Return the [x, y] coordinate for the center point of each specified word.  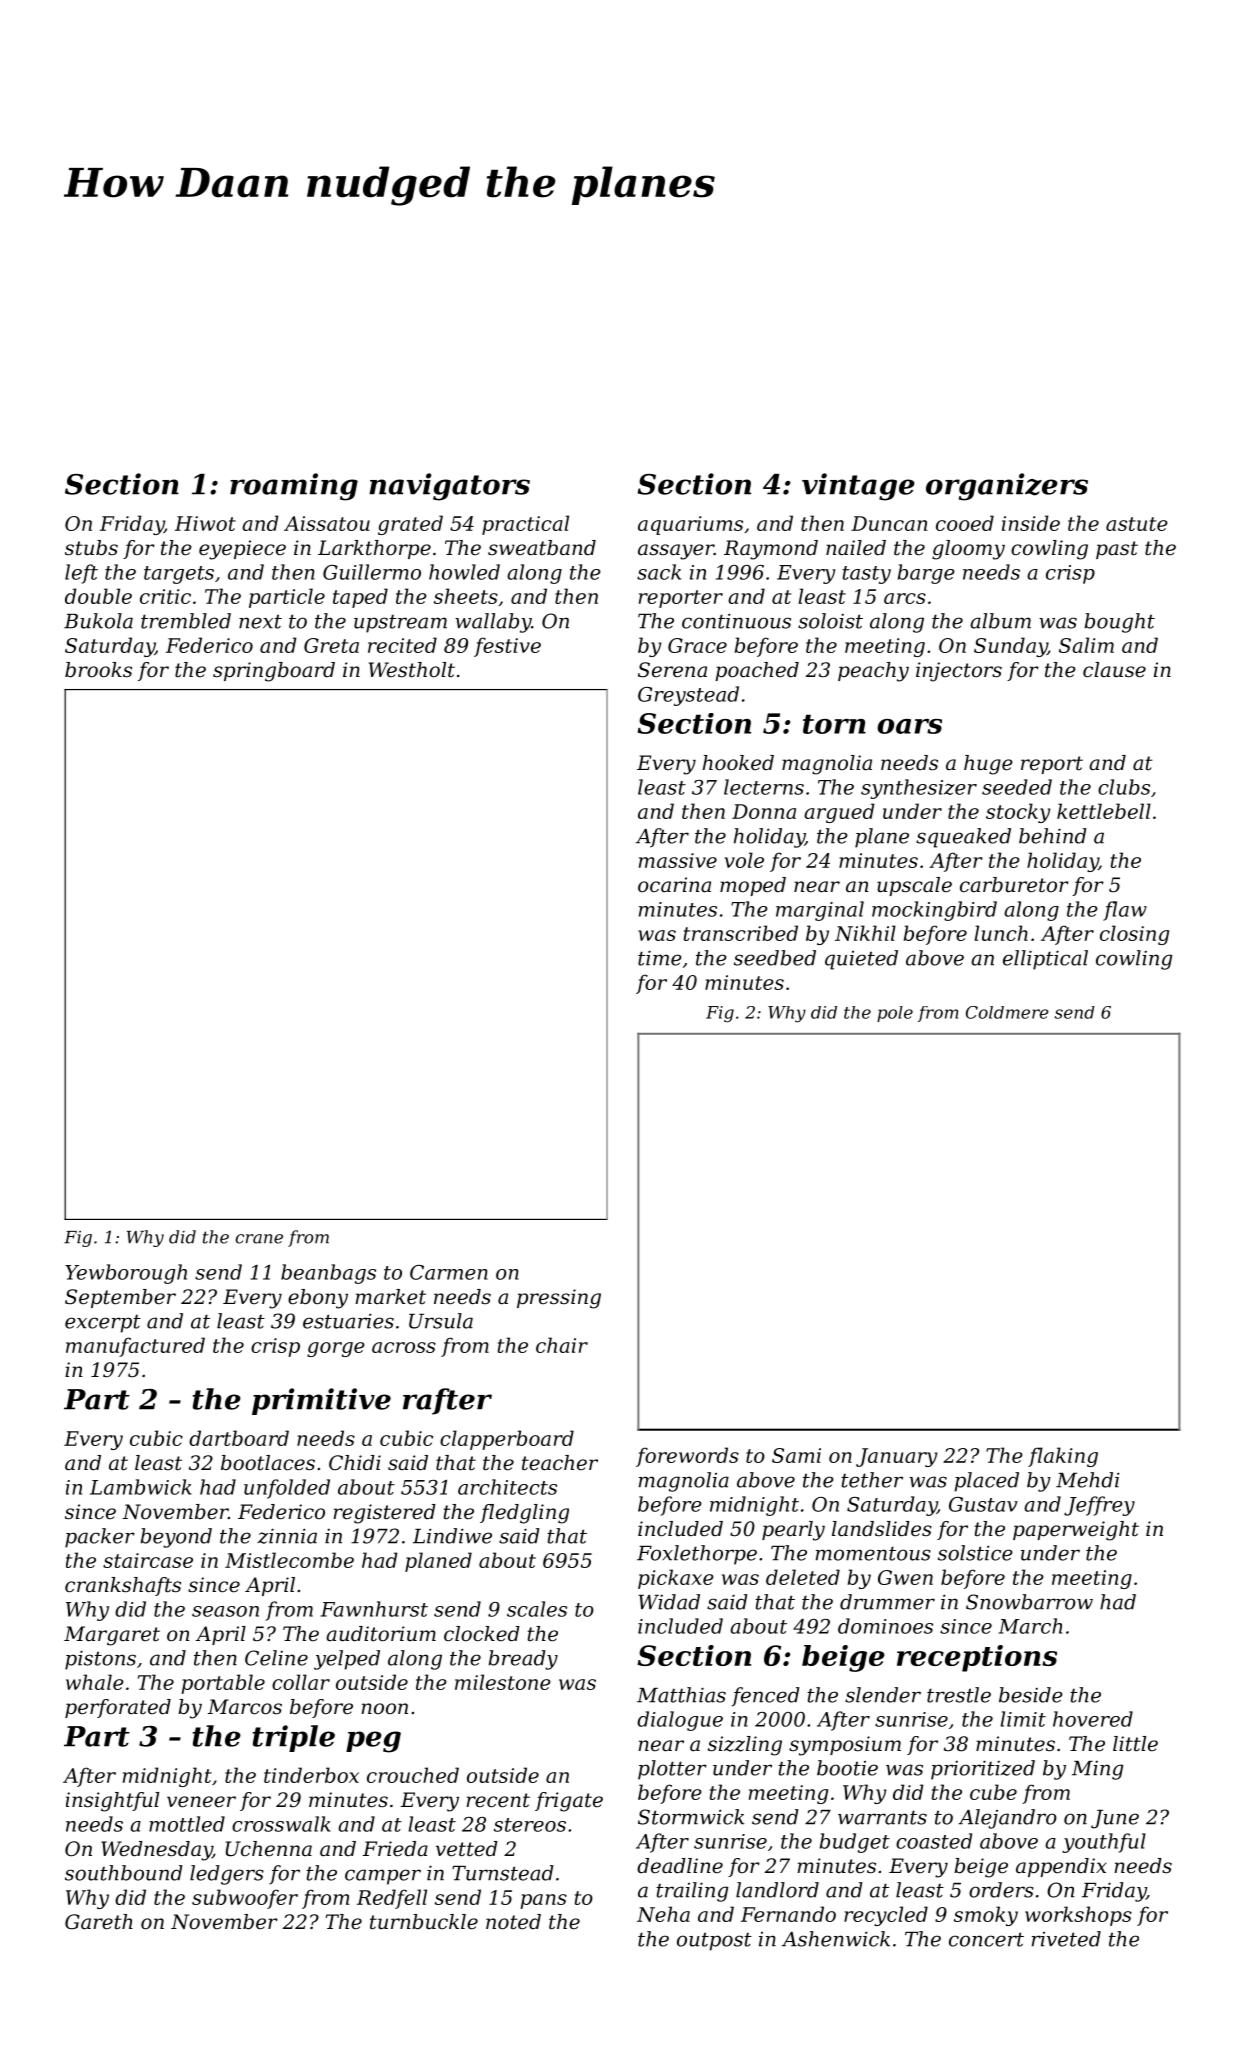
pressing [559, 1299]
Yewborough [126, 1274]
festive [507, 647]
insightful [112, 1802]
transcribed [741, 933]
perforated [118, 1708]
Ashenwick [836, 1939]
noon [384, 1708]
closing [1134, 935]
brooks [98, 670]
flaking [1063, 1457]
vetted [467, 1849]
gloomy [968, 550]
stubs [91, 548]
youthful [1104, 1843]
